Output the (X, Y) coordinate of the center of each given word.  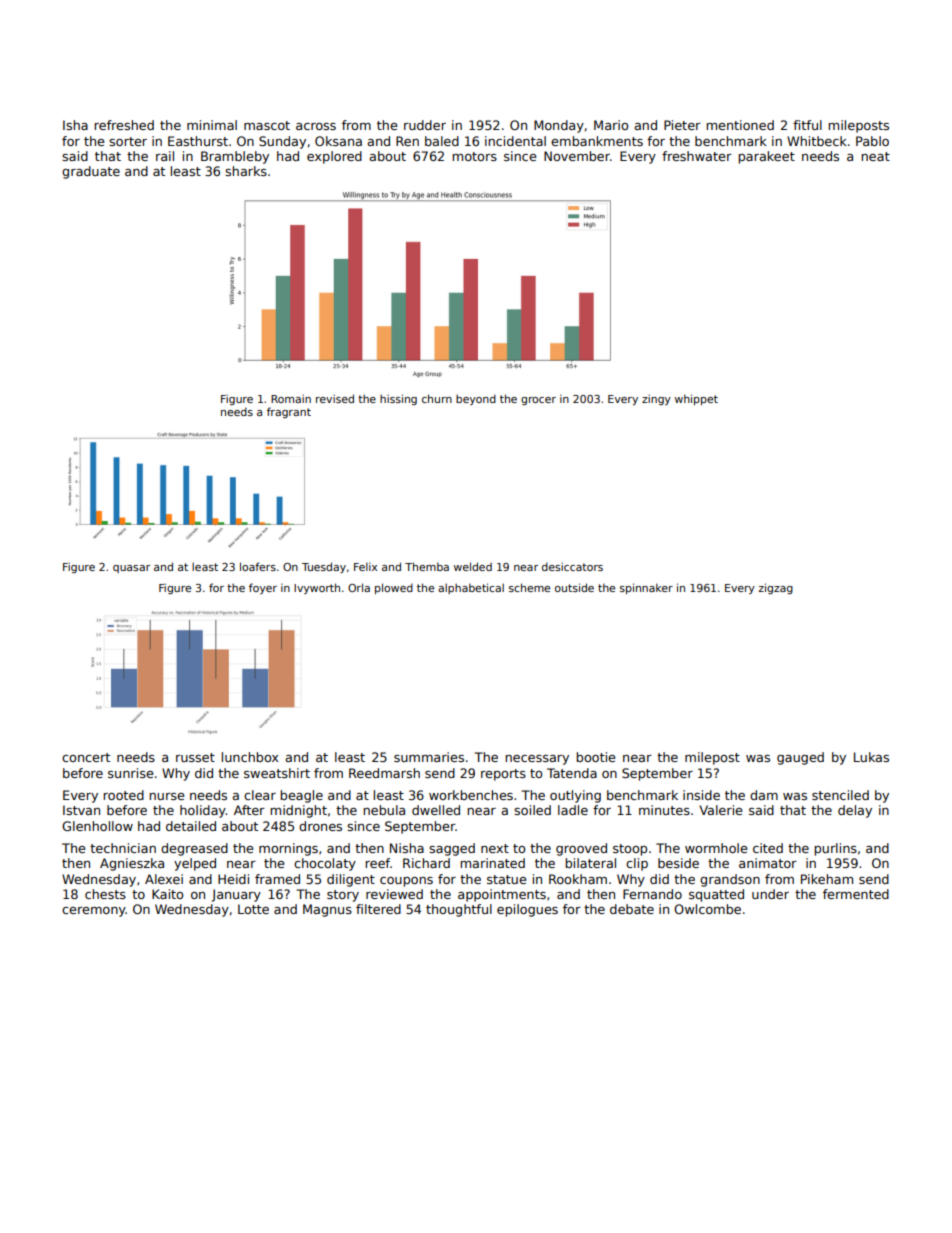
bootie (595, 757)
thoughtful (459, 910)
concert (86, 757)
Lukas (871, 757)
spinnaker (646, 588)
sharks (246, 171)
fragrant (289, 412)
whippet (696, 399)
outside (574, 587)
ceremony (94, 912)
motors (474, 156)
